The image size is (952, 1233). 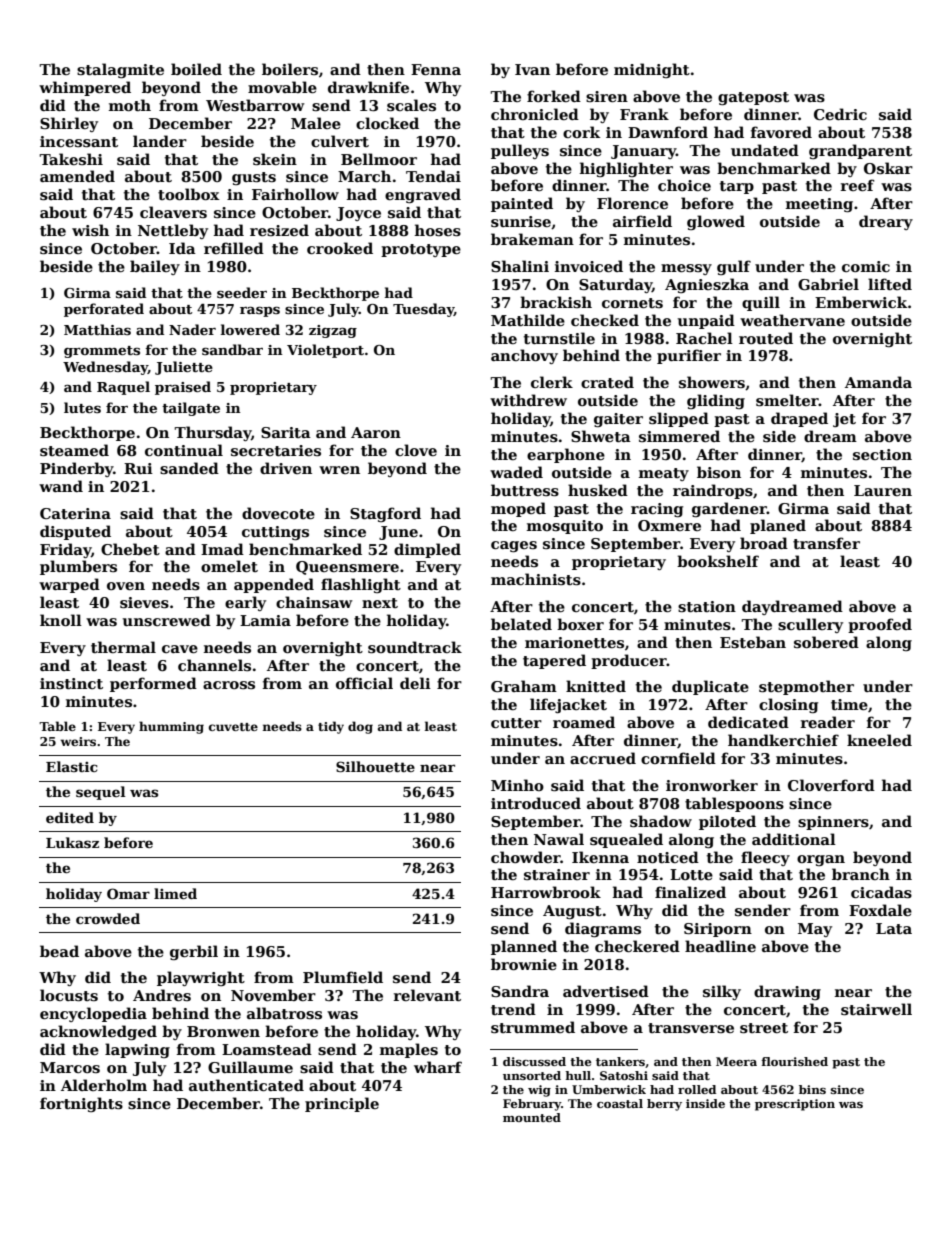 I want to click on Westbarrow, so click(x=255, y=105).
